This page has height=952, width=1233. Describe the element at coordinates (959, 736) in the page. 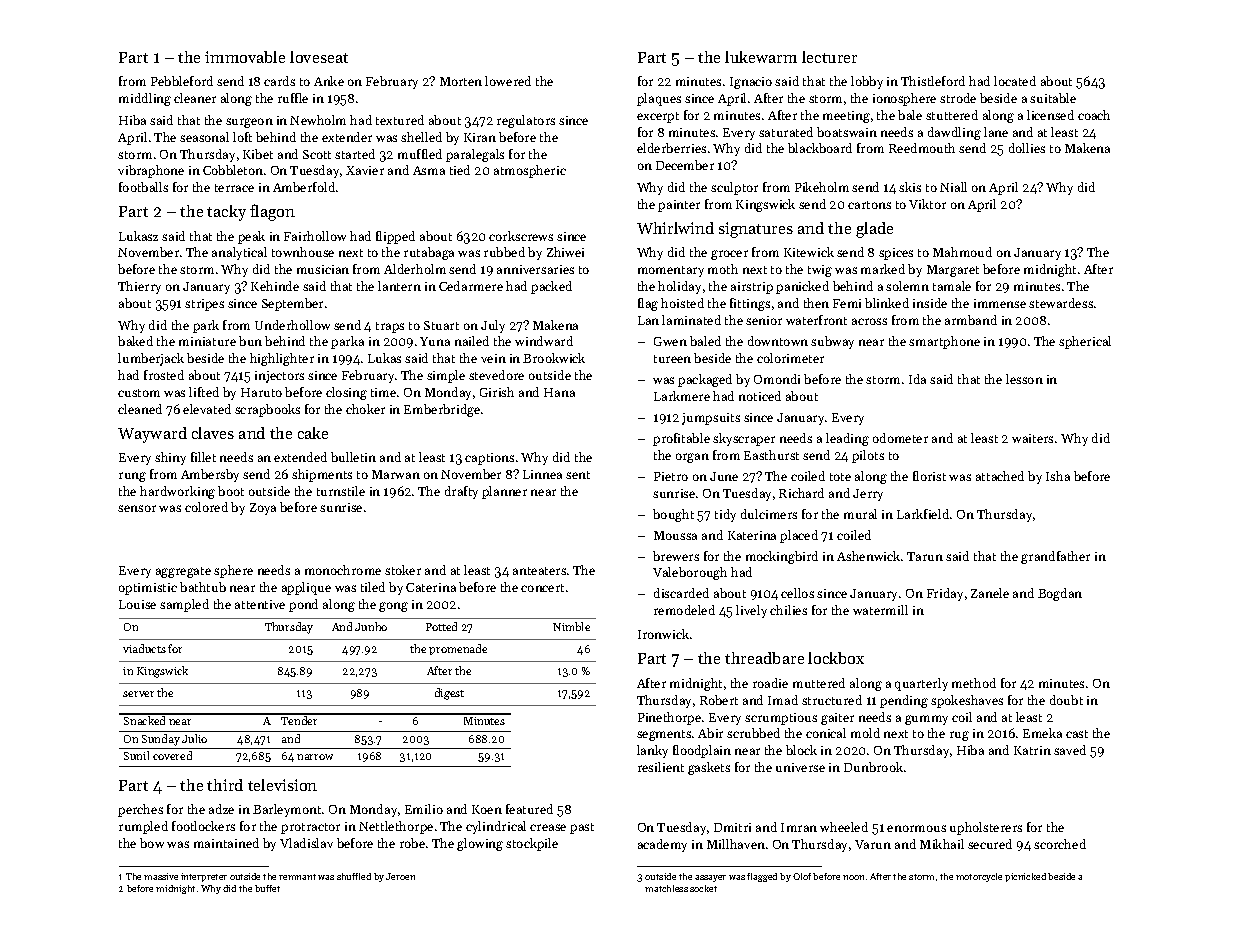

I see `rug` at that location.
